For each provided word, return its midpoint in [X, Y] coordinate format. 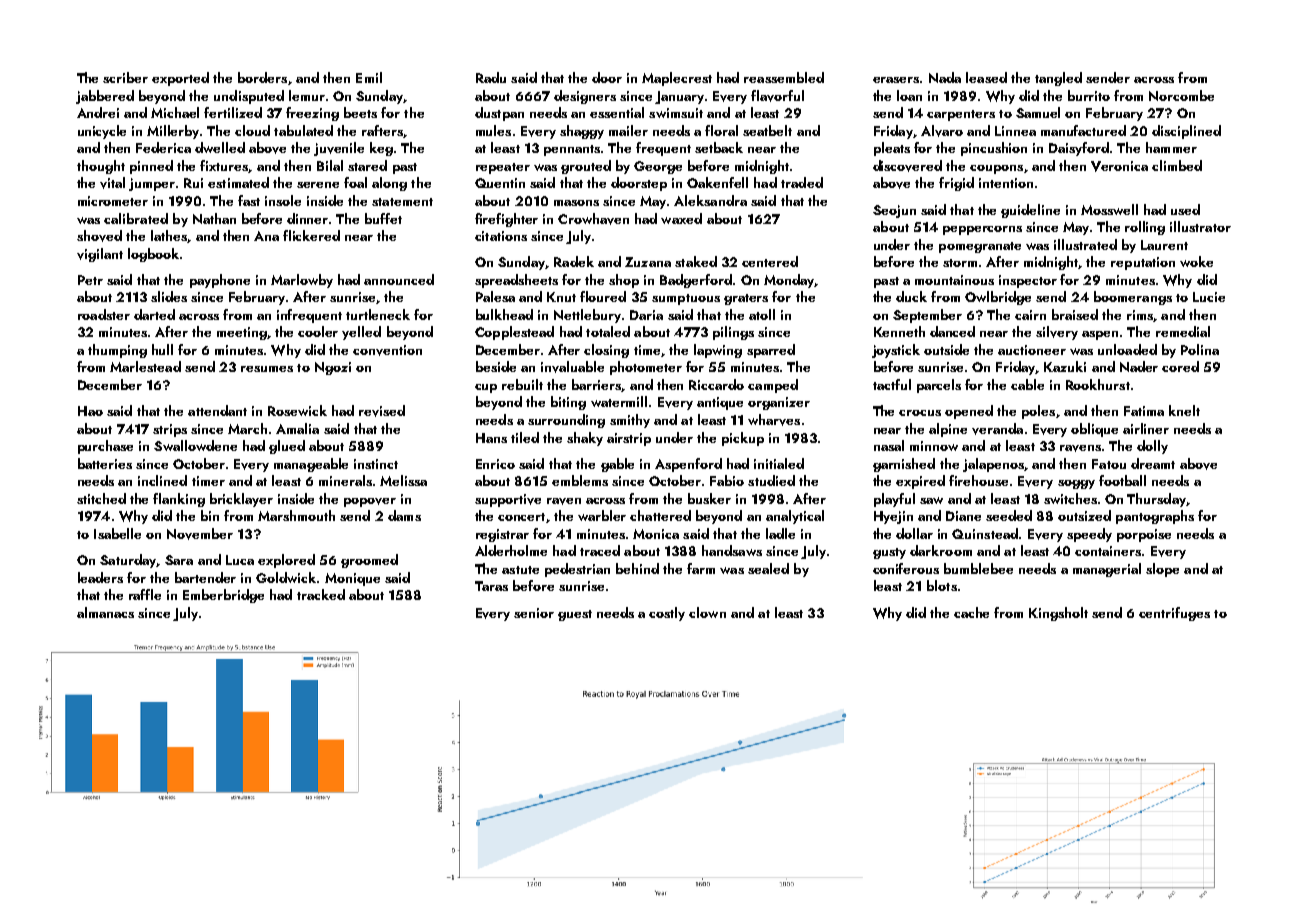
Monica [656, 534]
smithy [630, 421]
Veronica [1119, 166]
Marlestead [145, 366]
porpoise [1144, 535]
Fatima [1144, 411]
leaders [100, 577]
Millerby [174, 132]
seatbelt [767, 130]
